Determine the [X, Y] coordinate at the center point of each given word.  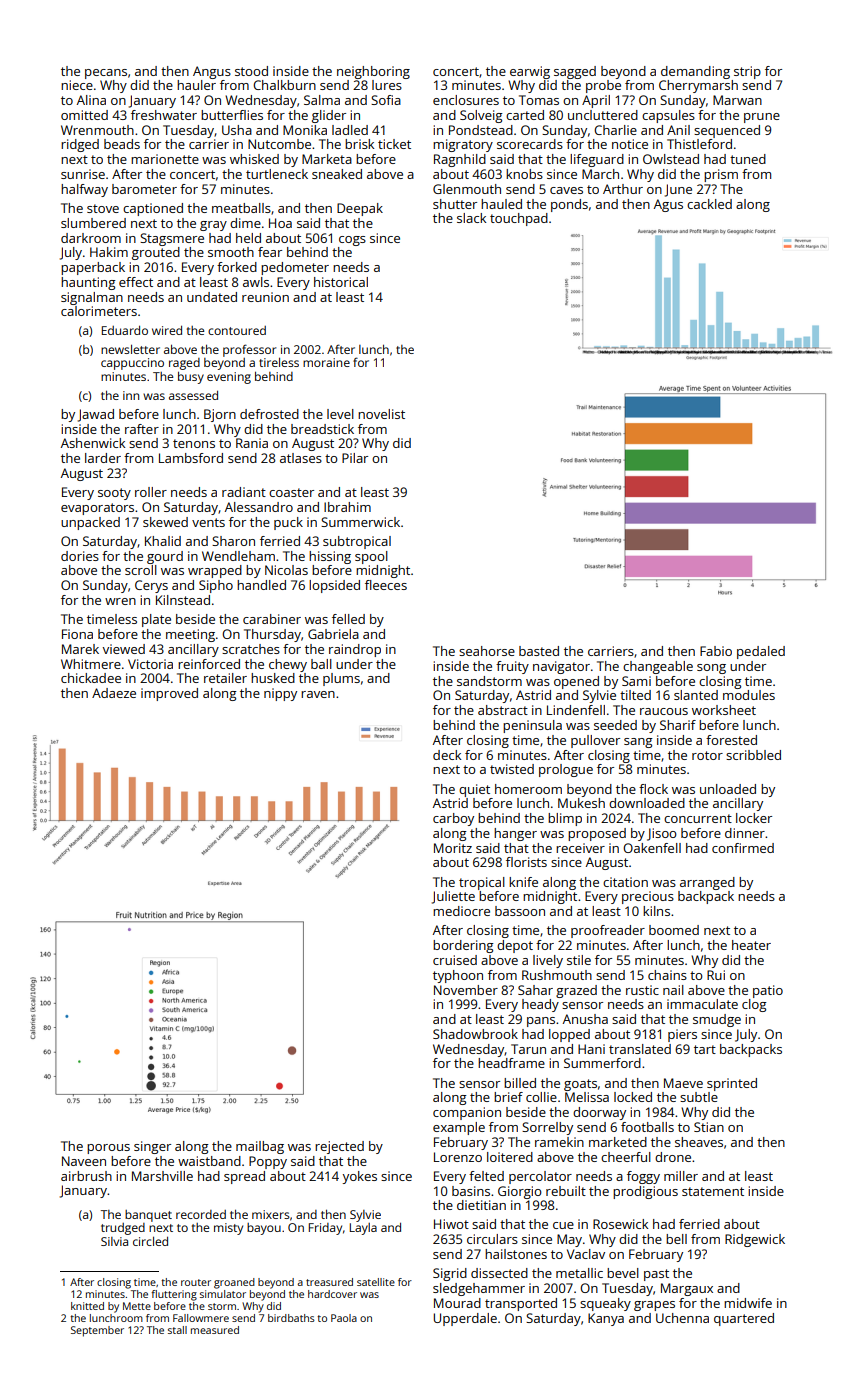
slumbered [93, 223]
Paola [344, 1318]
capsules [668, 116]
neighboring [373, 72]
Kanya [606, 1319]
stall [177, 1330]
